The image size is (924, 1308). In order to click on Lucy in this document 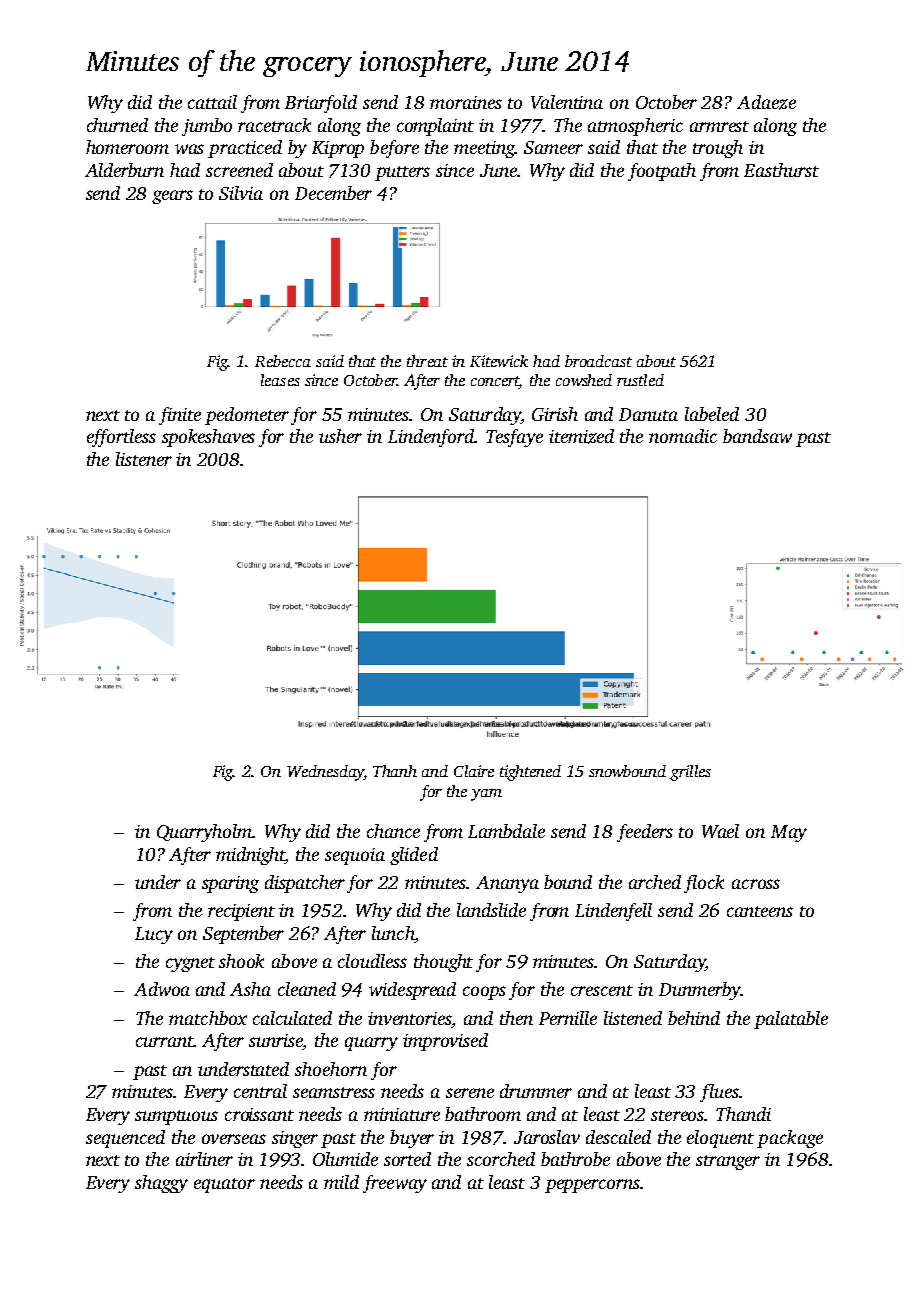, I will do `click(154, 935)`.
